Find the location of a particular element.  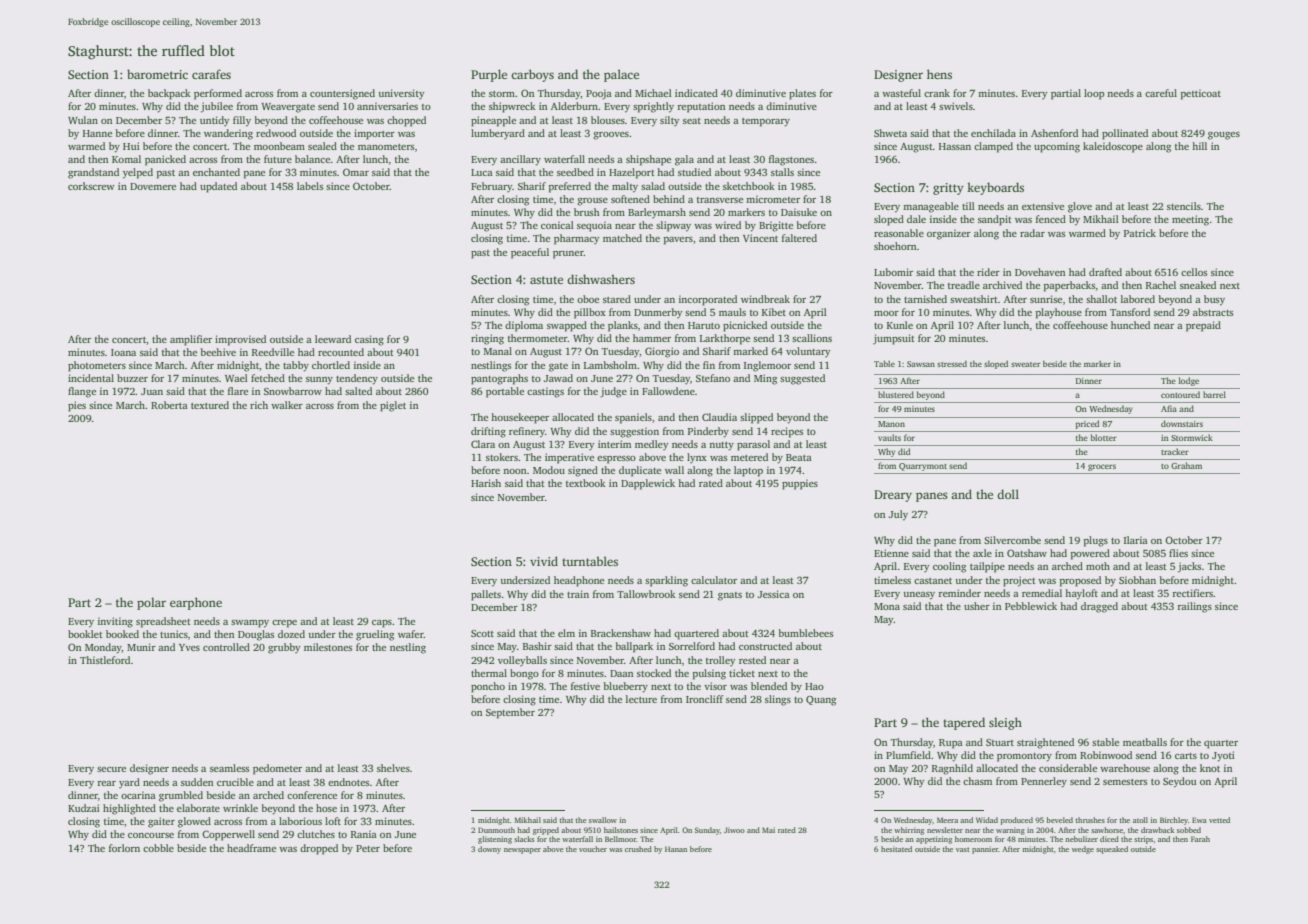

pedometer is located at coordinates (277, 769).
